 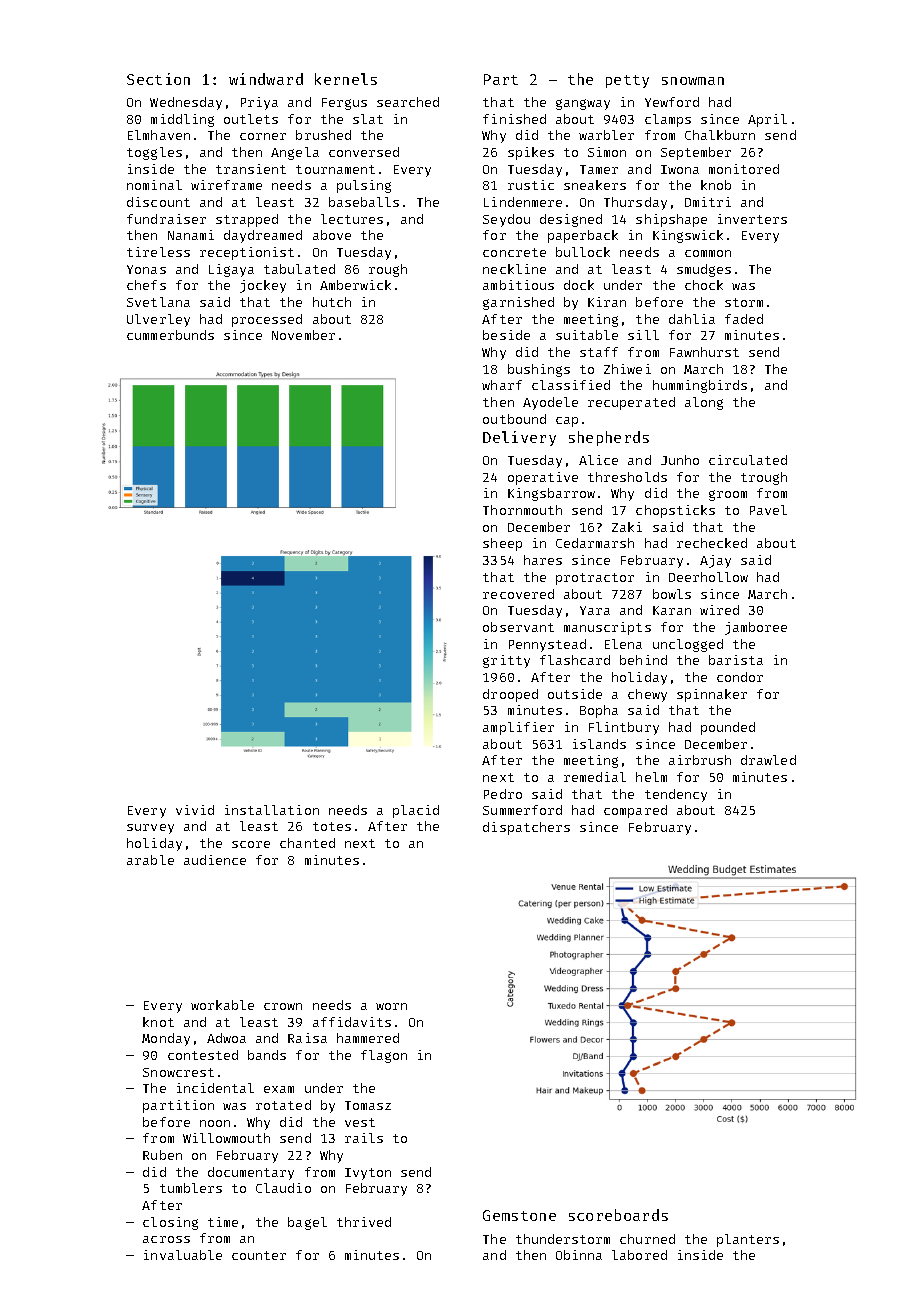 I want to click on sheep, so click(x=502, y=544).
